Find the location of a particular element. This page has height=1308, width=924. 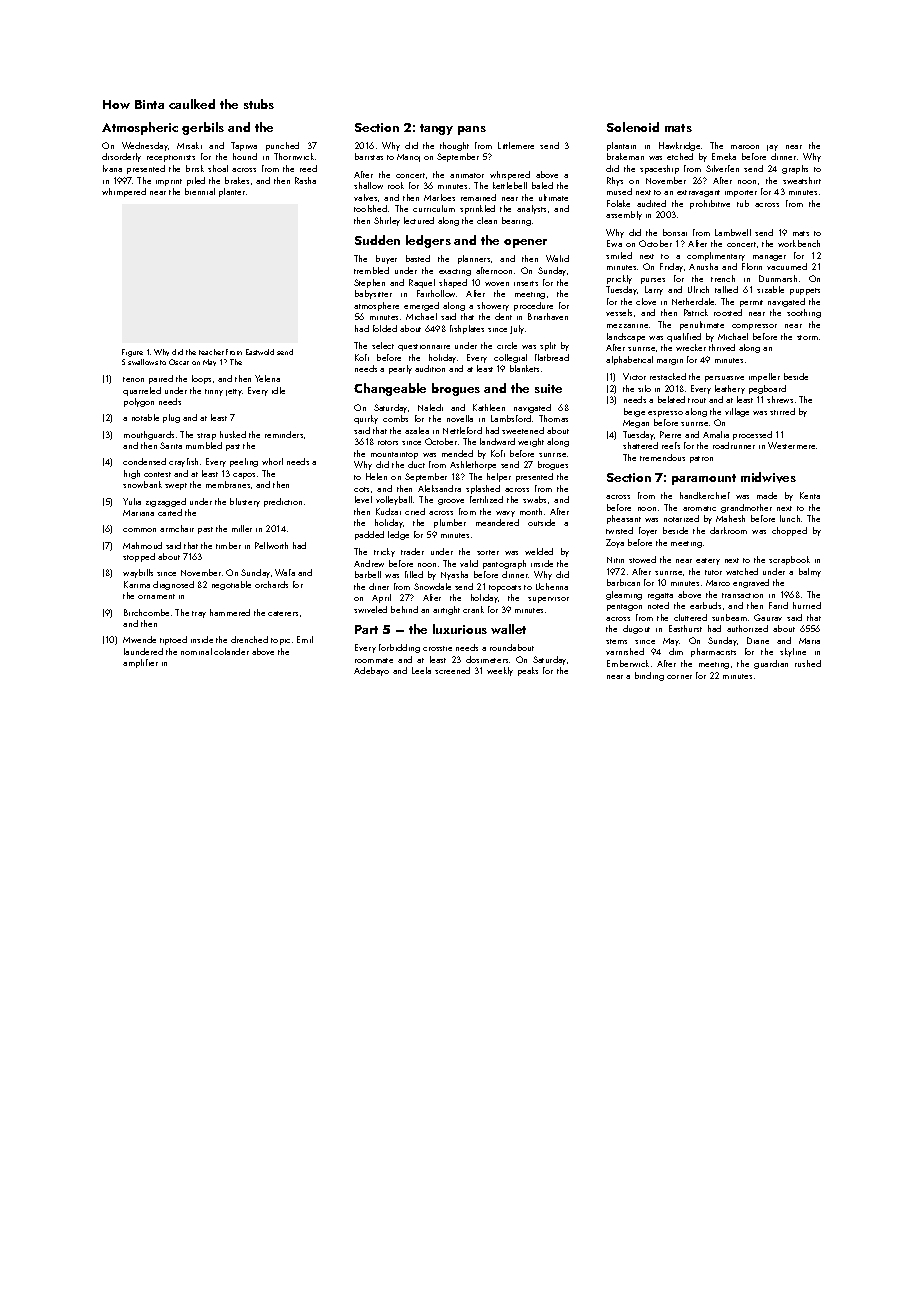

midwives is located at coordinates (768, 477).
